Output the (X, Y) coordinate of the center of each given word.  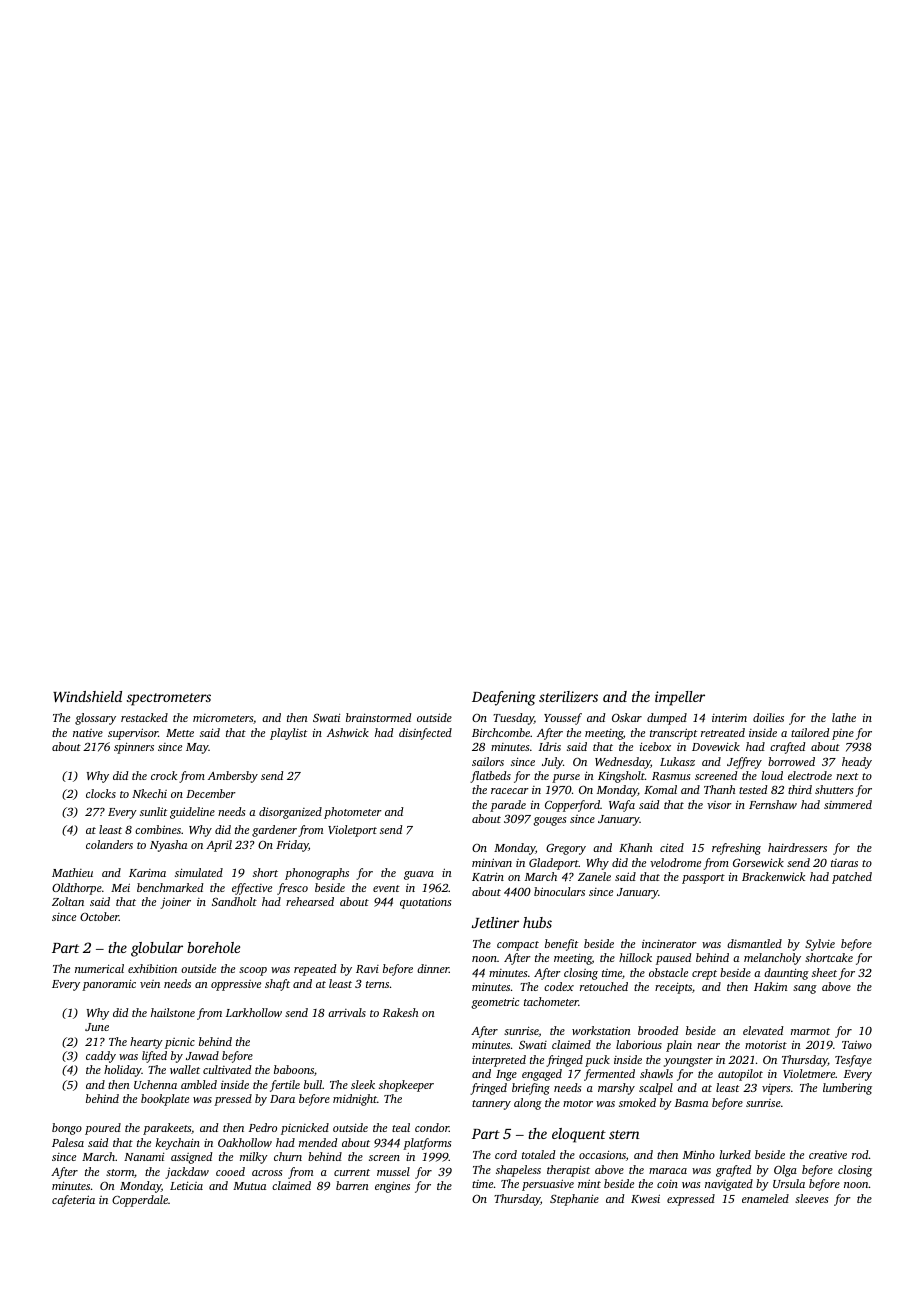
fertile (285, 1086)
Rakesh (400, 1012)
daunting (786, 974)
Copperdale (140, 1201)
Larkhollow (254, 1012)
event (386, 888)
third (800, 789)
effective (252, 889)
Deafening (504, 698)
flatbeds (490, 777)
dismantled (754, 943)
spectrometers (169, 699)
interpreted (499, 1061)
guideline (192, 813)
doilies (768, 717)
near (708, 1046)
